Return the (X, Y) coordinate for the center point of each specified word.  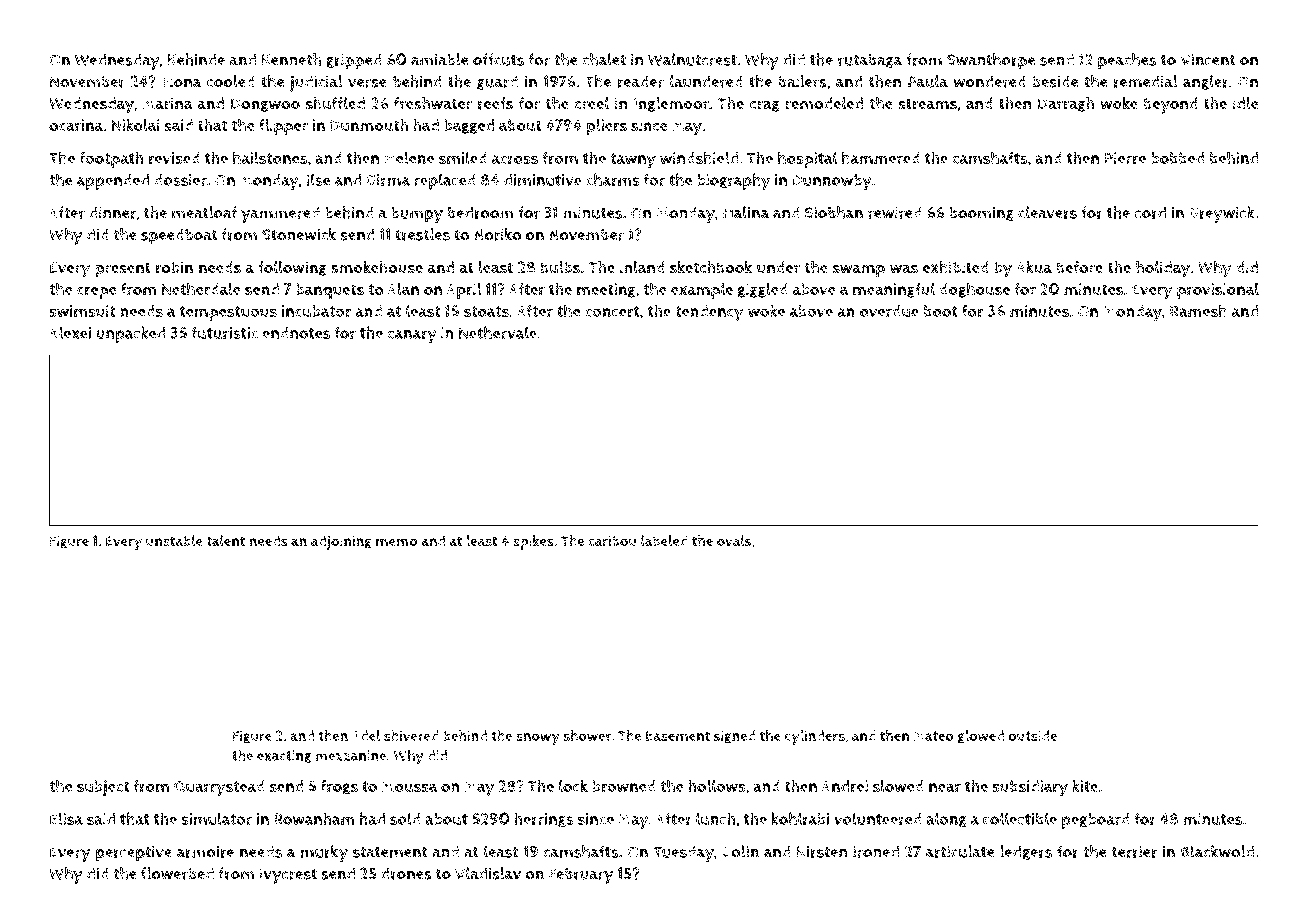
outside (1032, 735)
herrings (544, 820)
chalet (604, 59)
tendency (709, 313)
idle (1246, 103)
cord (1150, 212)
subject (103, 788)
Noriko (497, 234)
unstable (174, 541)
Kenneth (291, 59)
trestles (422, 234)
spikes (533, 542)
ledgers (1026, 852)
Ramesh (1198, 310)
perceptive (134, 854)
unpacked (130, 334)
